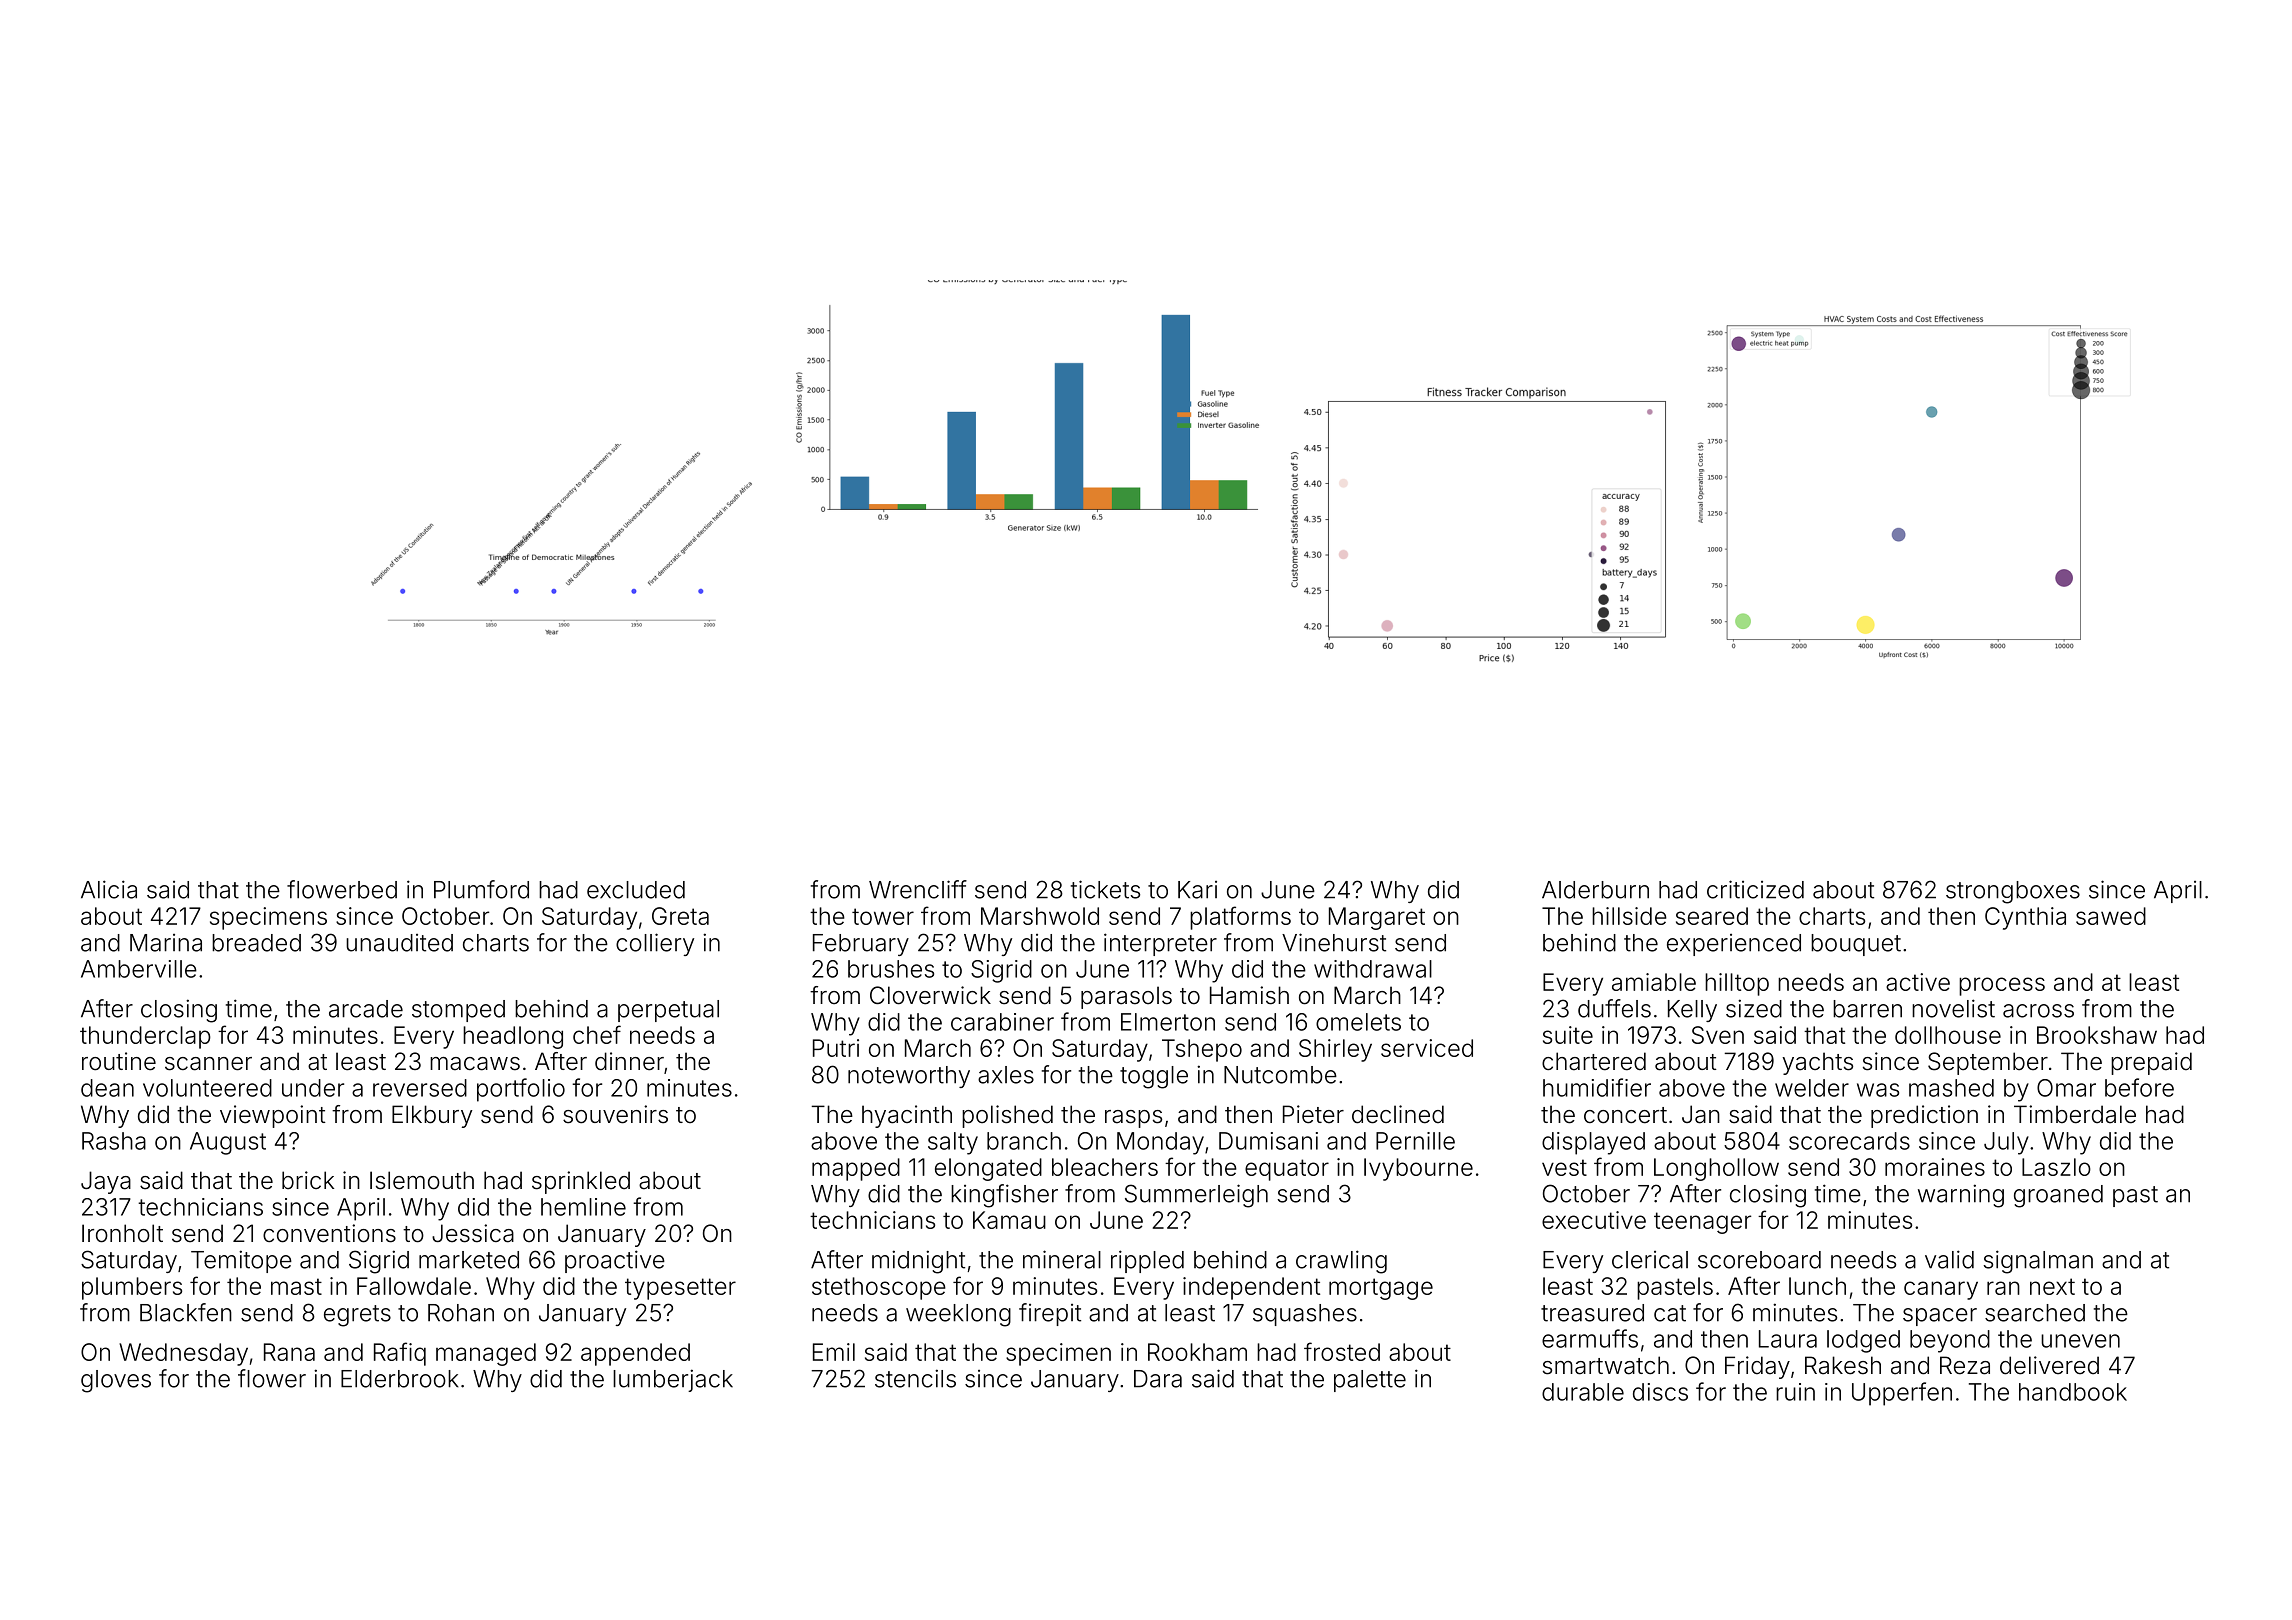  Describe the element at coordinates (119, 1061) in the image. I see `routine` at that location.
